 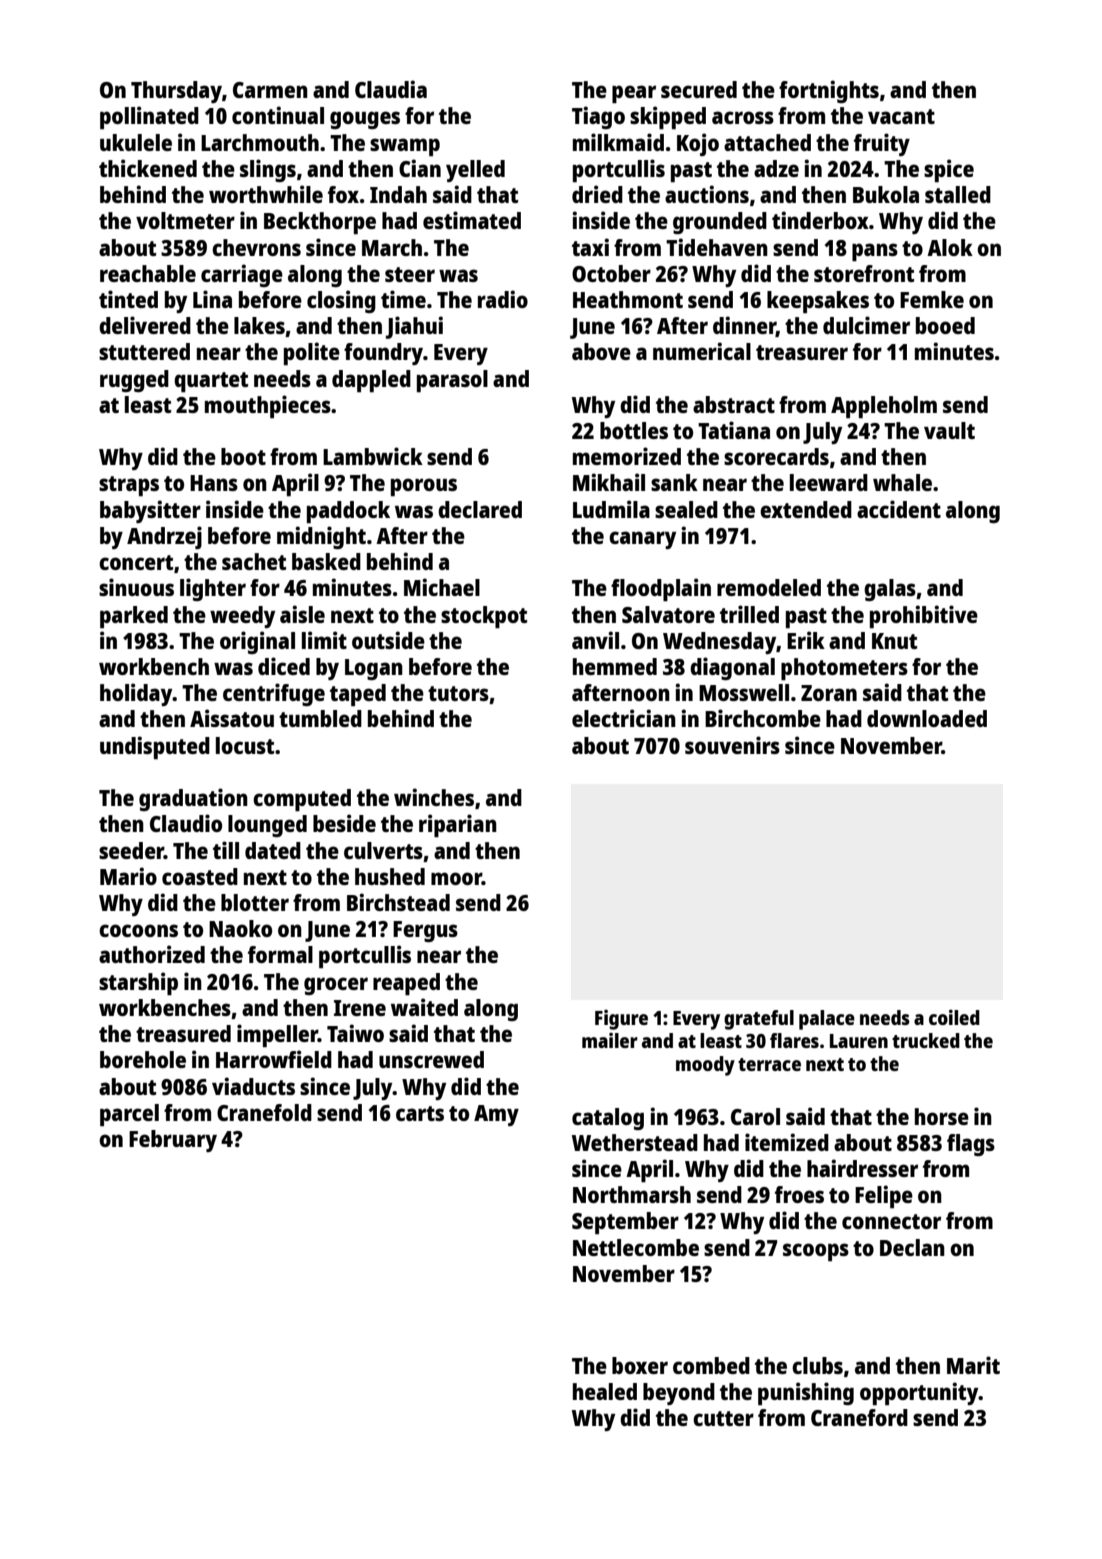 I want to click on radio, so click(x=503, y=299).
